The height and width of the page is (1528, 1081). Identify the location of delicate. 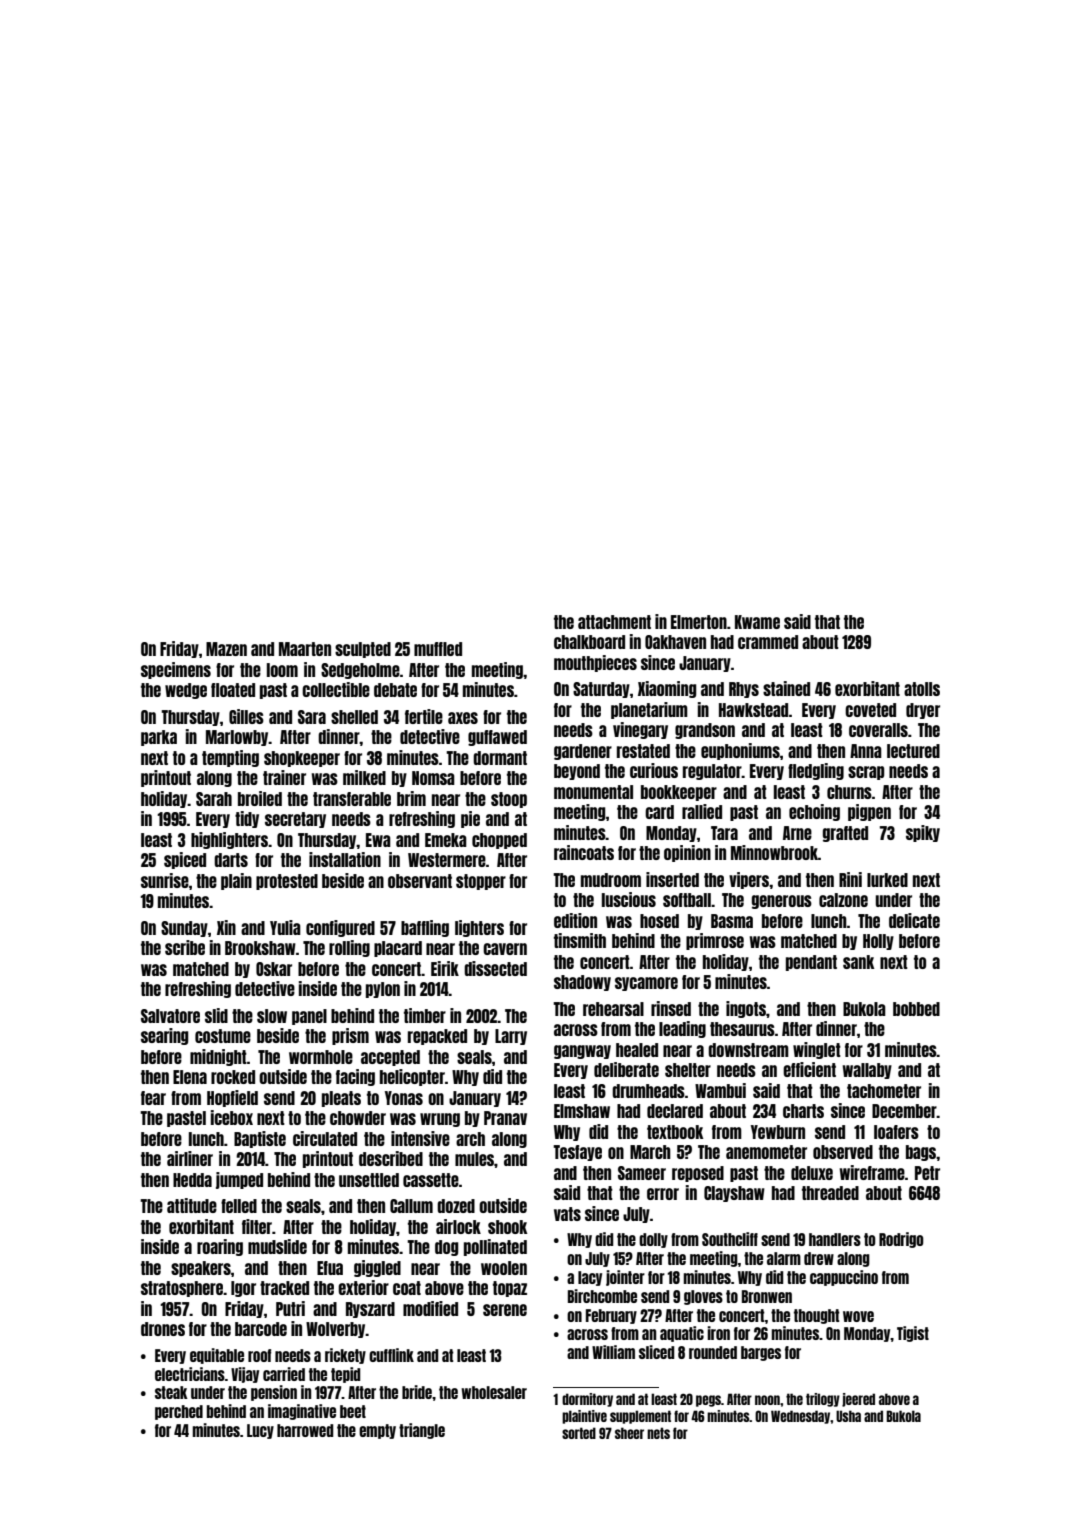
(914, 920).
